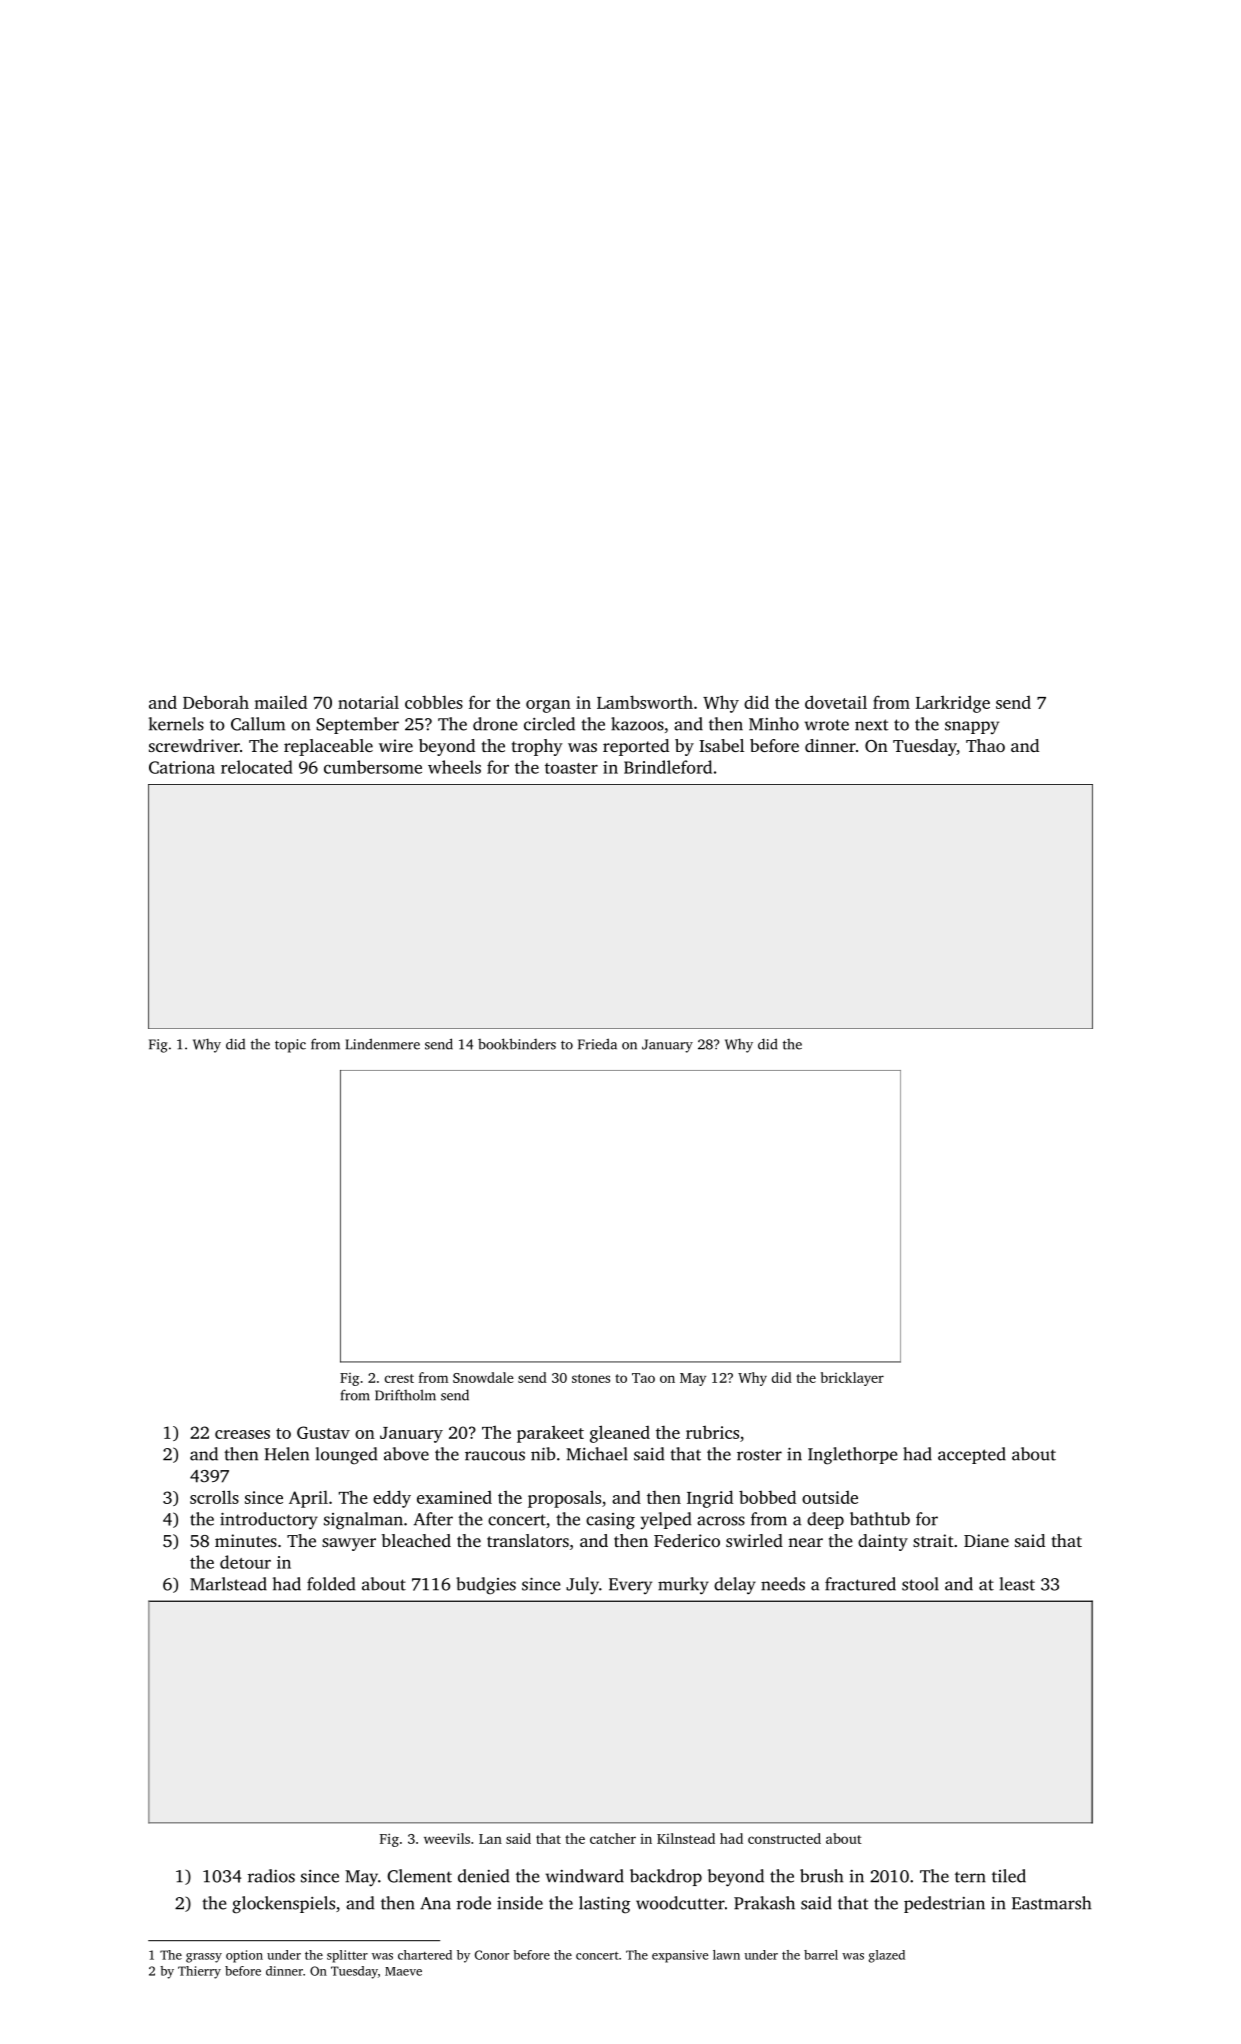  What do you see at coordinates (242, 1434) in the page?
I see `creases` at bounding box center [242, 1434].
